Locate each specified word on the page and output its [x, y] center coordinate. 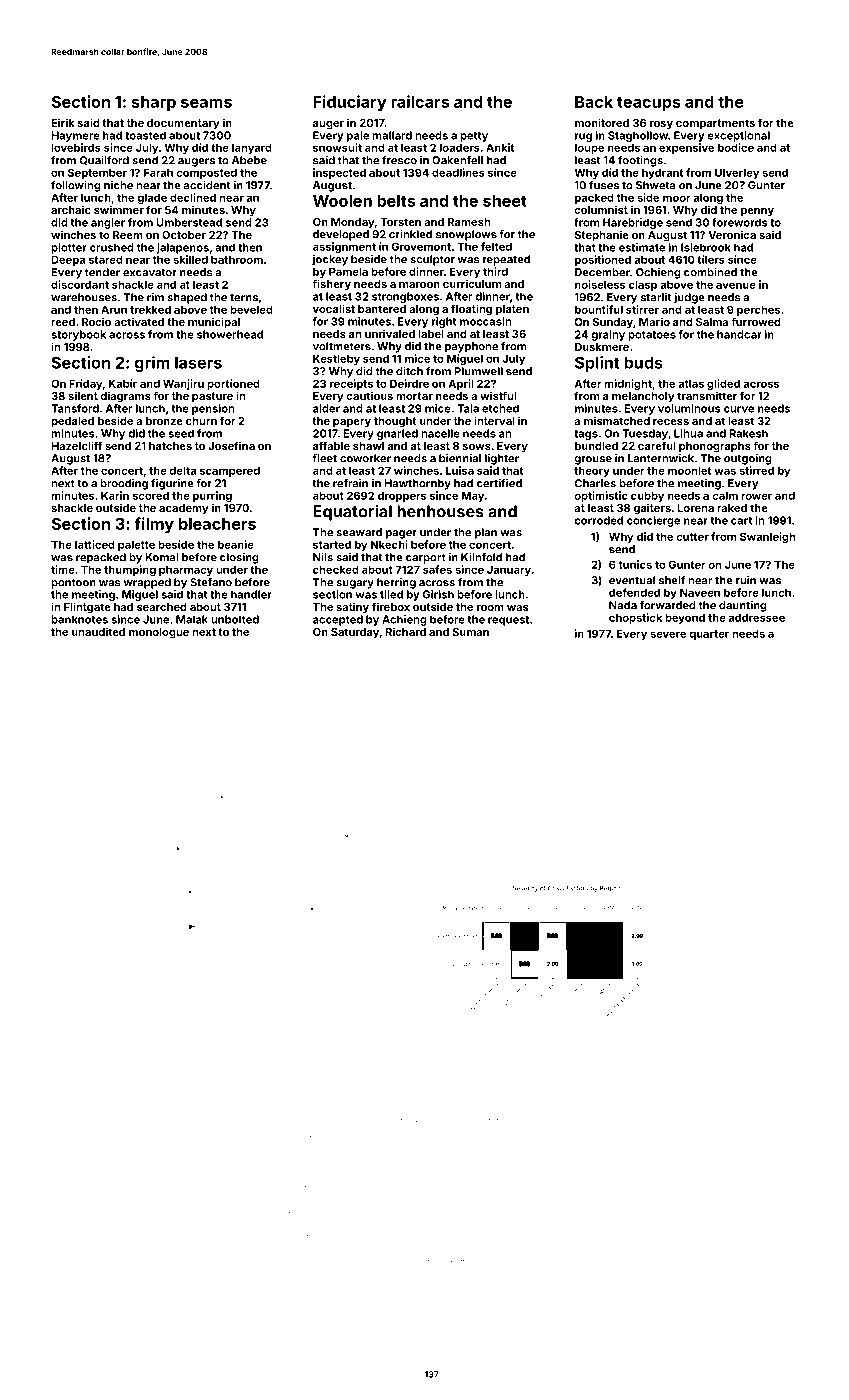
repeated [506, 260]
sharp [154, 103]
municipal [214, 323]
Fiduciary [350, 103]
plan [486, 533]
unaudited [98, 631]
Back [594, 102]
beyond [685, 618]
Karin [115, 495]
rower [756, 496]
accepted [338, 620]
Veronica [732, 234]
